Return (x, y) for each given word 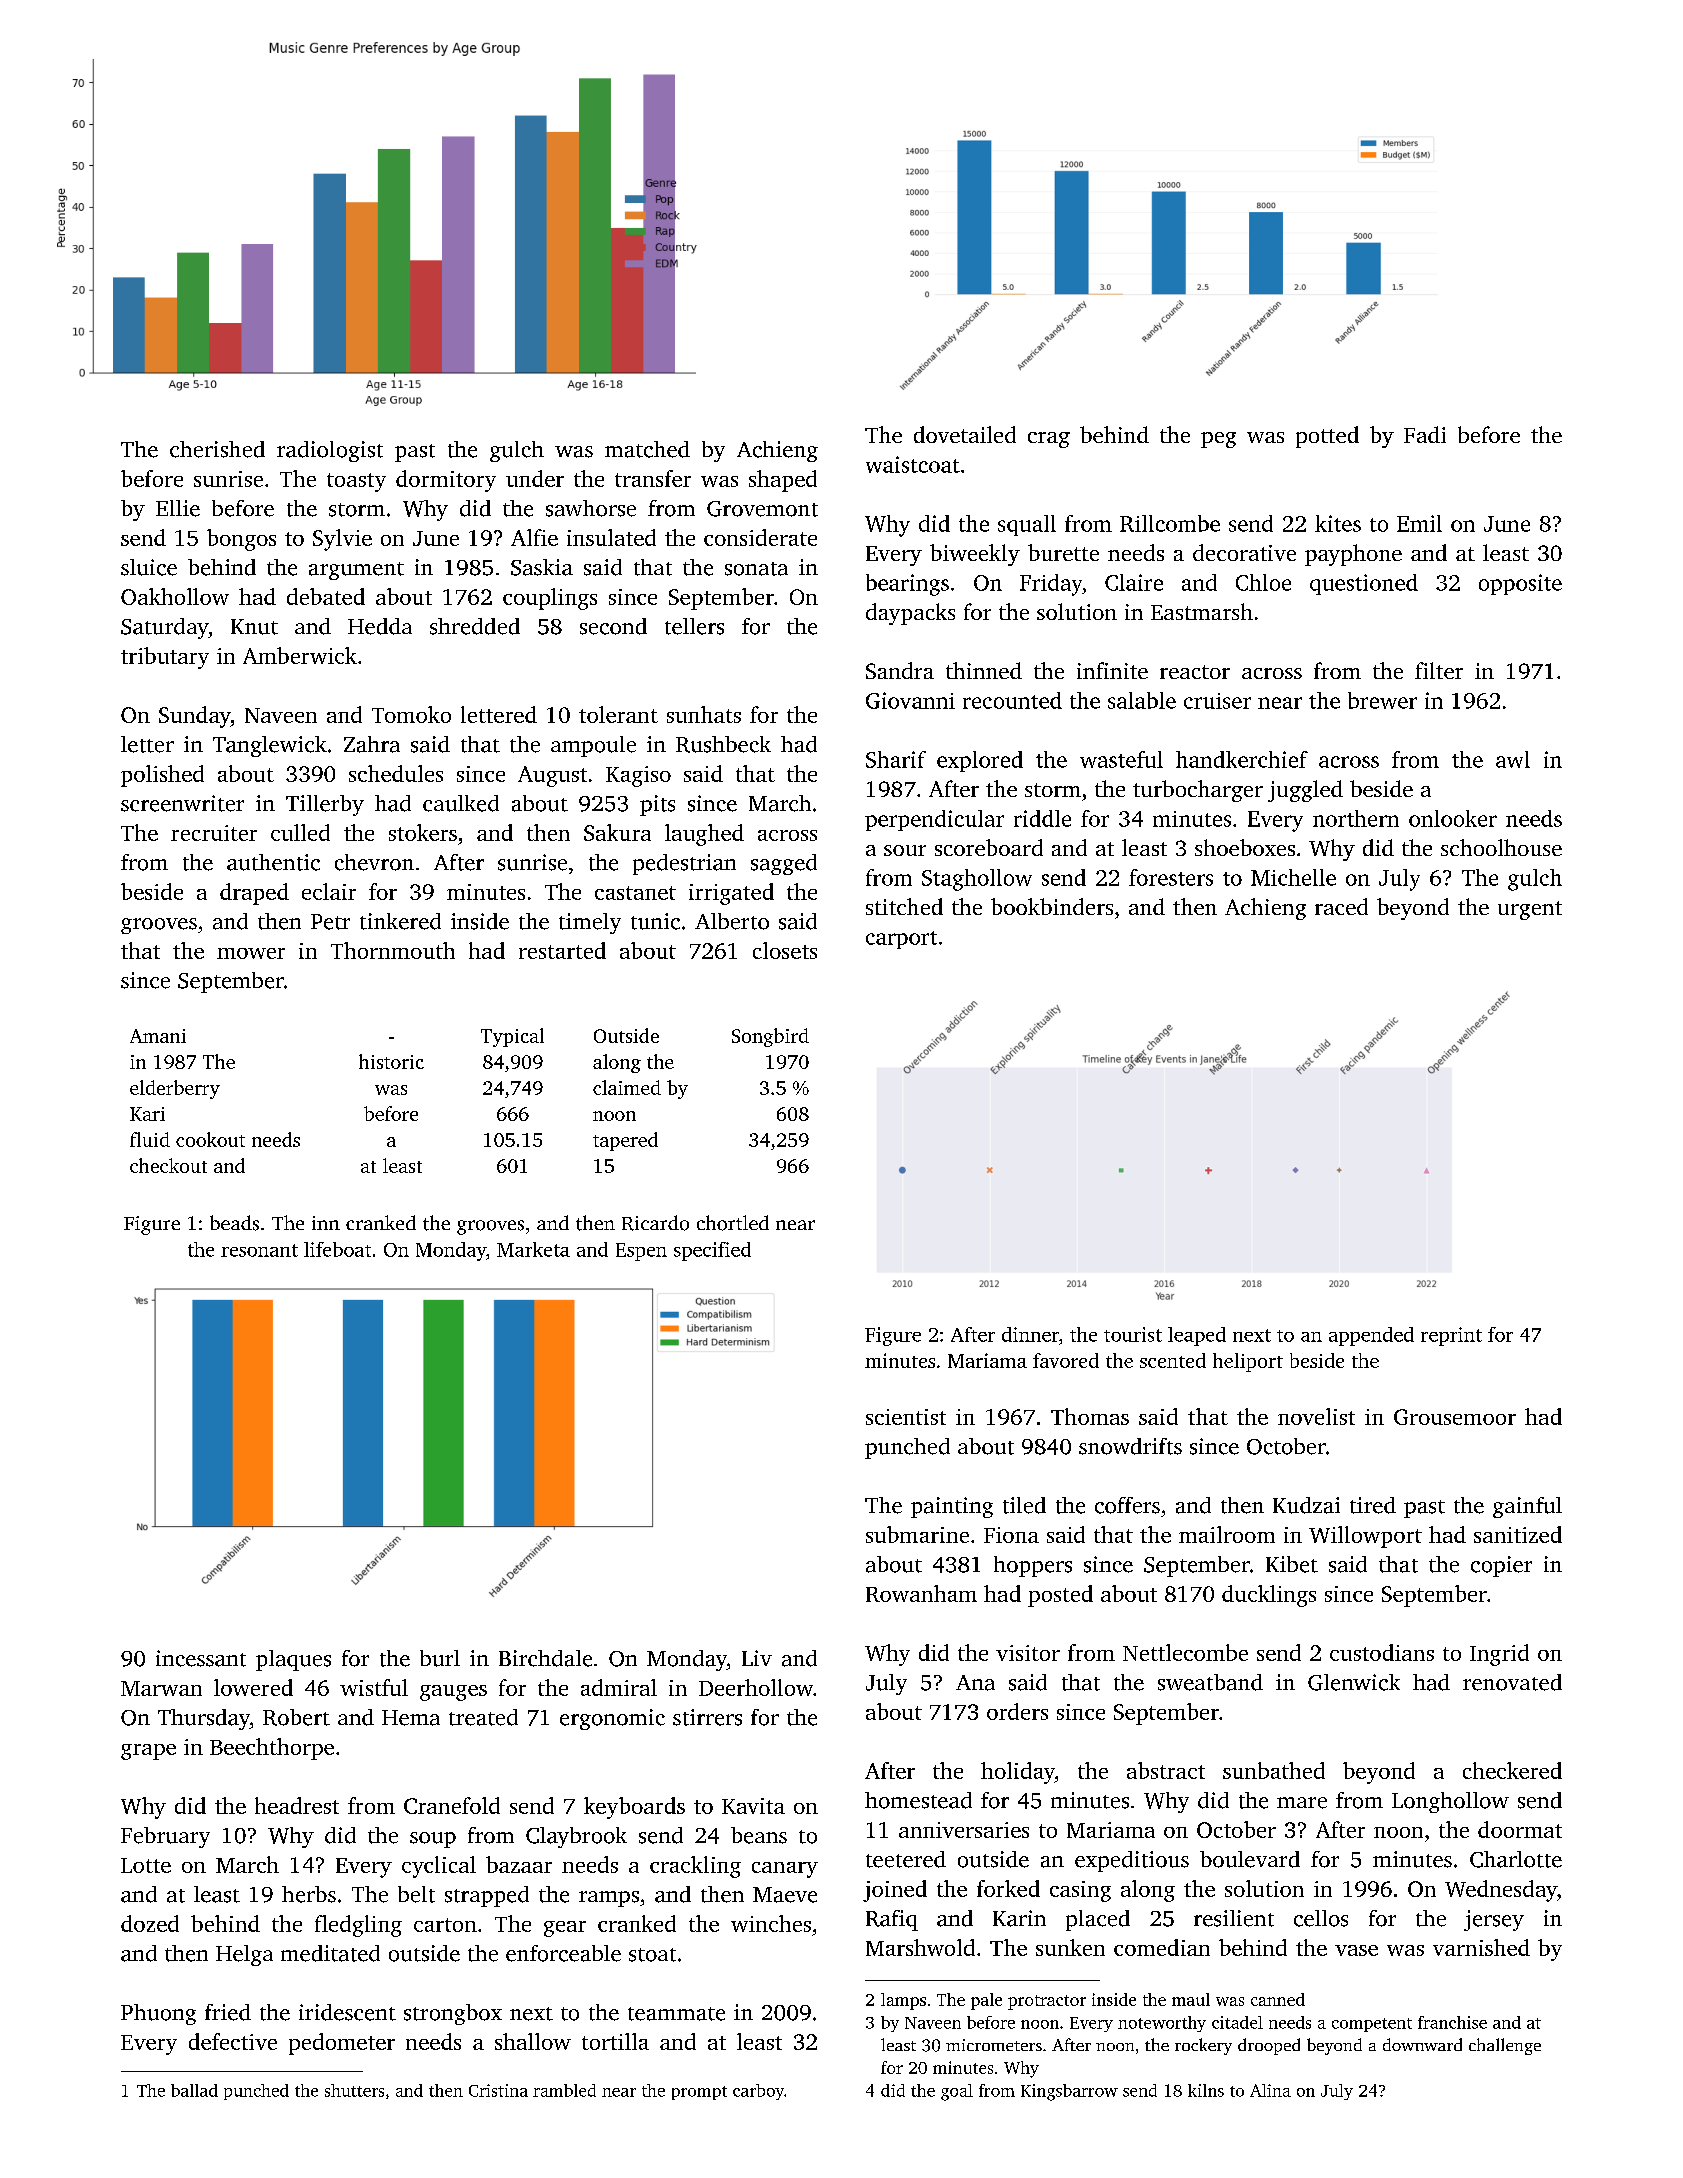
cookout (210, 1139)
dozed (150, 1923)
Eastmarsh (1202, 611)
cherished (217, 449)
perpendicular (934, 820)
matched (647, 449)
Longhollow (1450, 1802)
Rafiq (892, 1920)
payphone (1353, 555)
